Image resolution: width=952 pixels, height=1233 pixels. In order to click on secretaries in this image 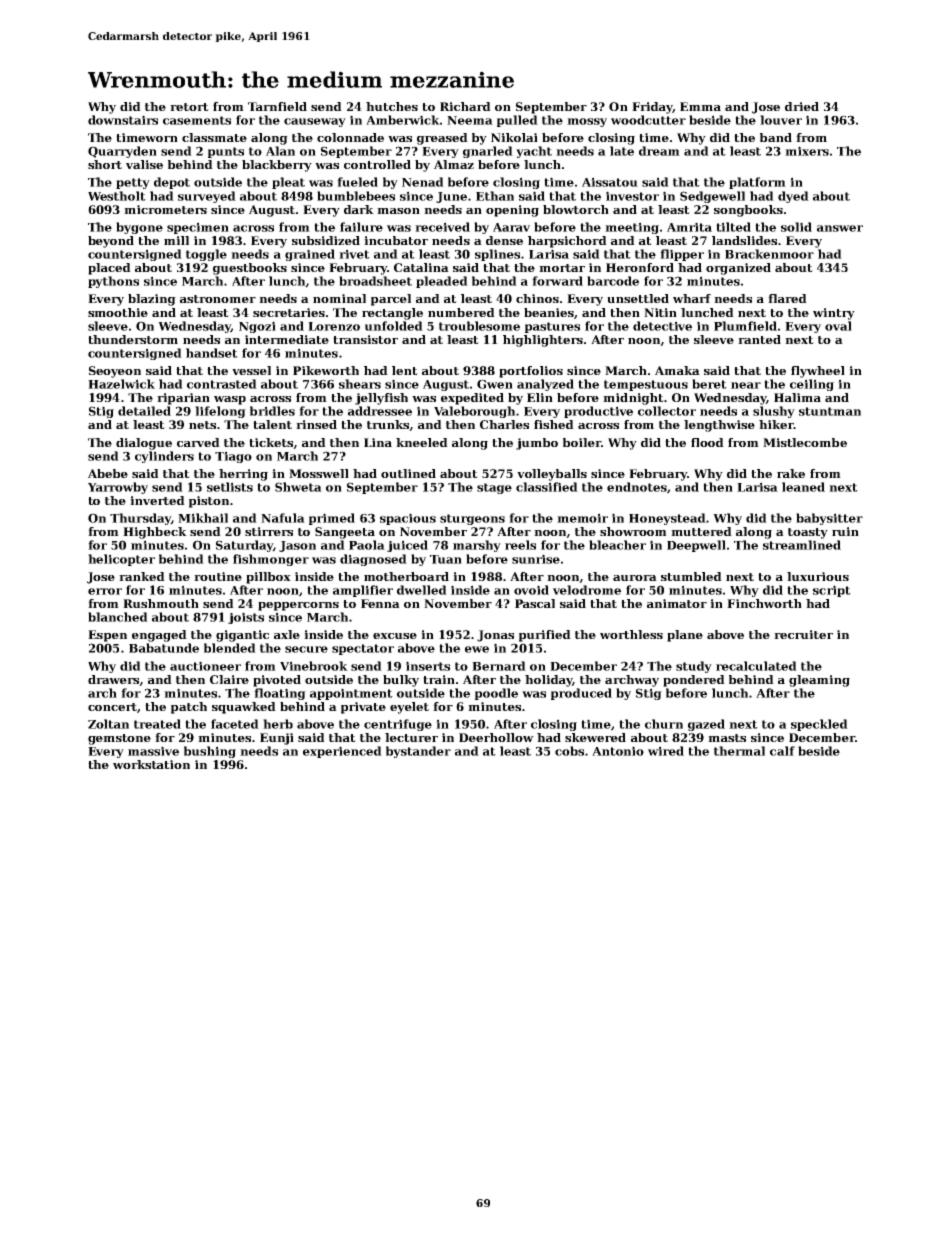, I will do `click(289, 312)`.
